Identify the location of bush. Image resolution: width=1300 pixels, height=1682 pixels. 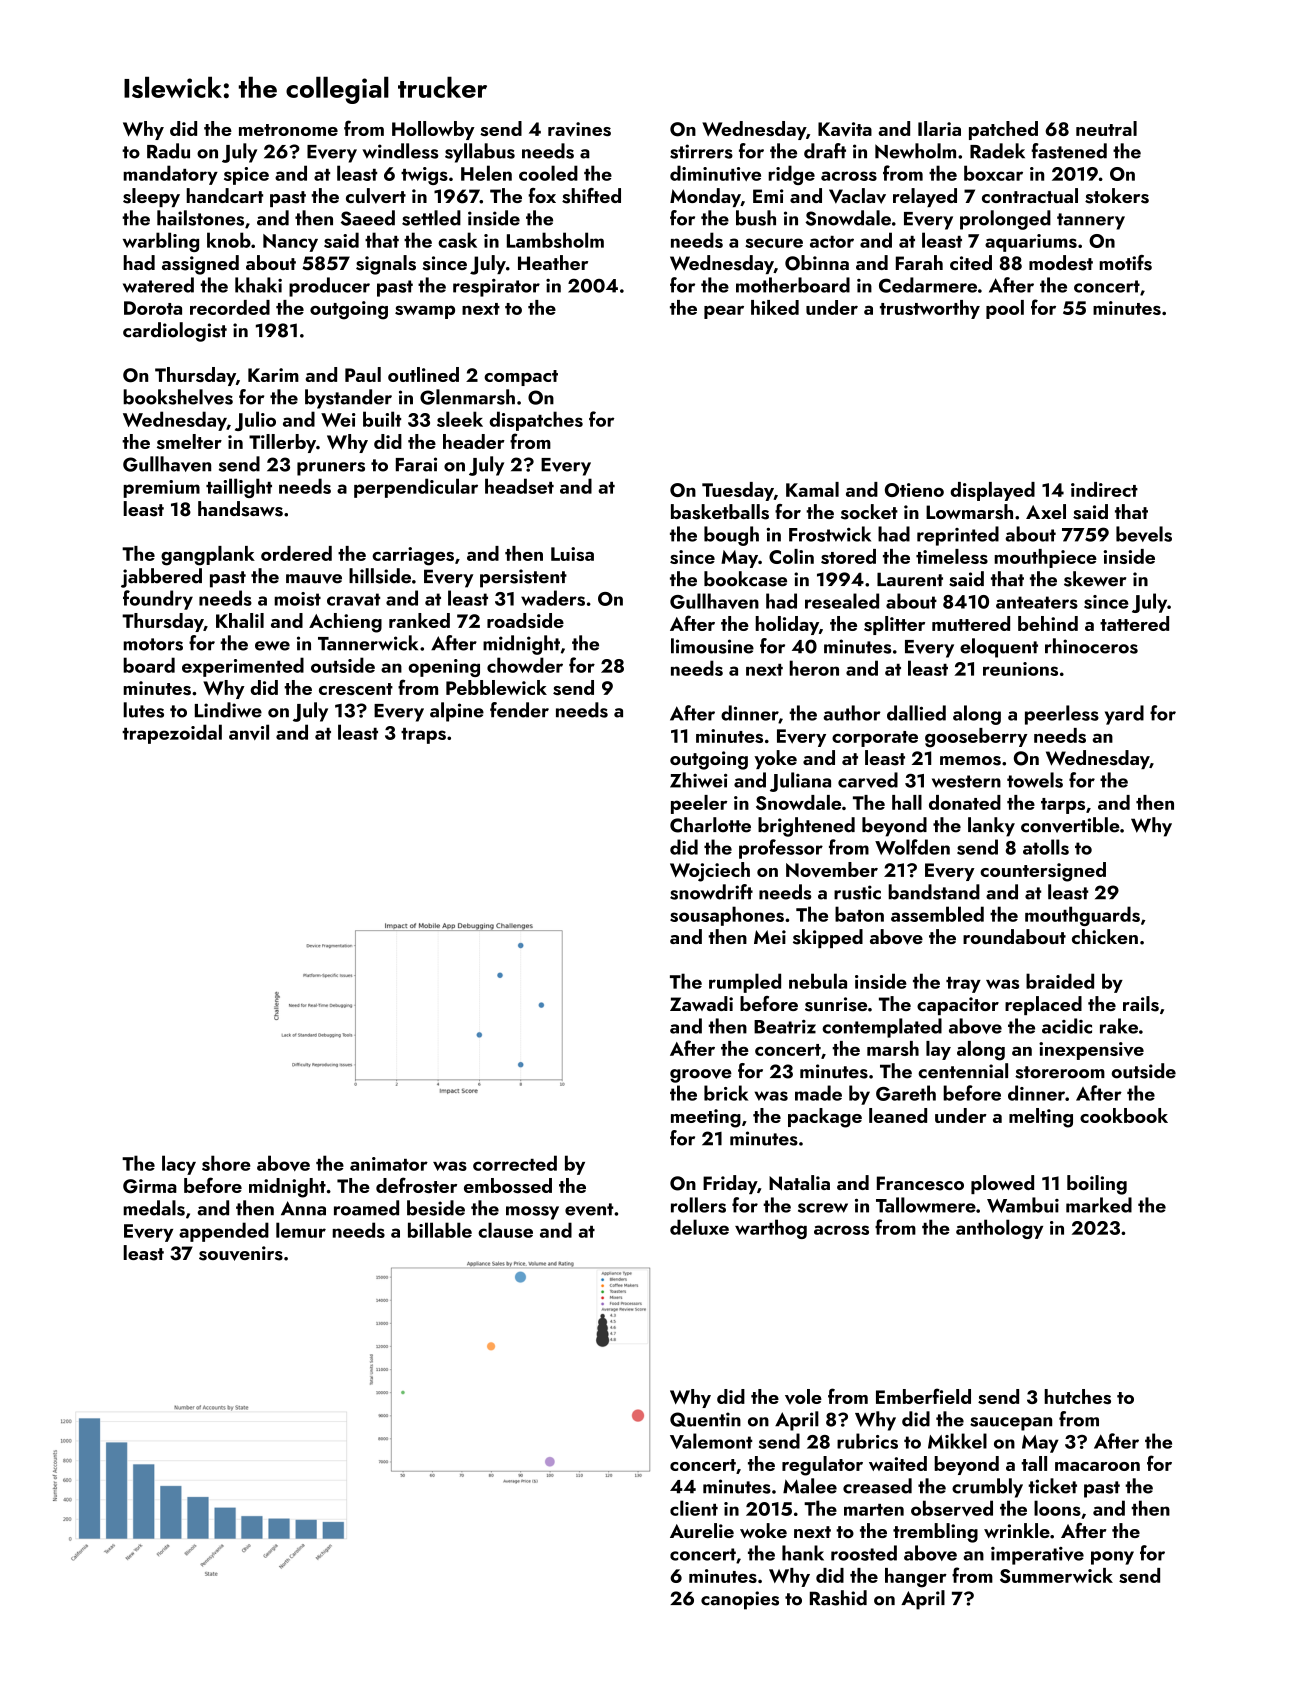
(756, 218).
